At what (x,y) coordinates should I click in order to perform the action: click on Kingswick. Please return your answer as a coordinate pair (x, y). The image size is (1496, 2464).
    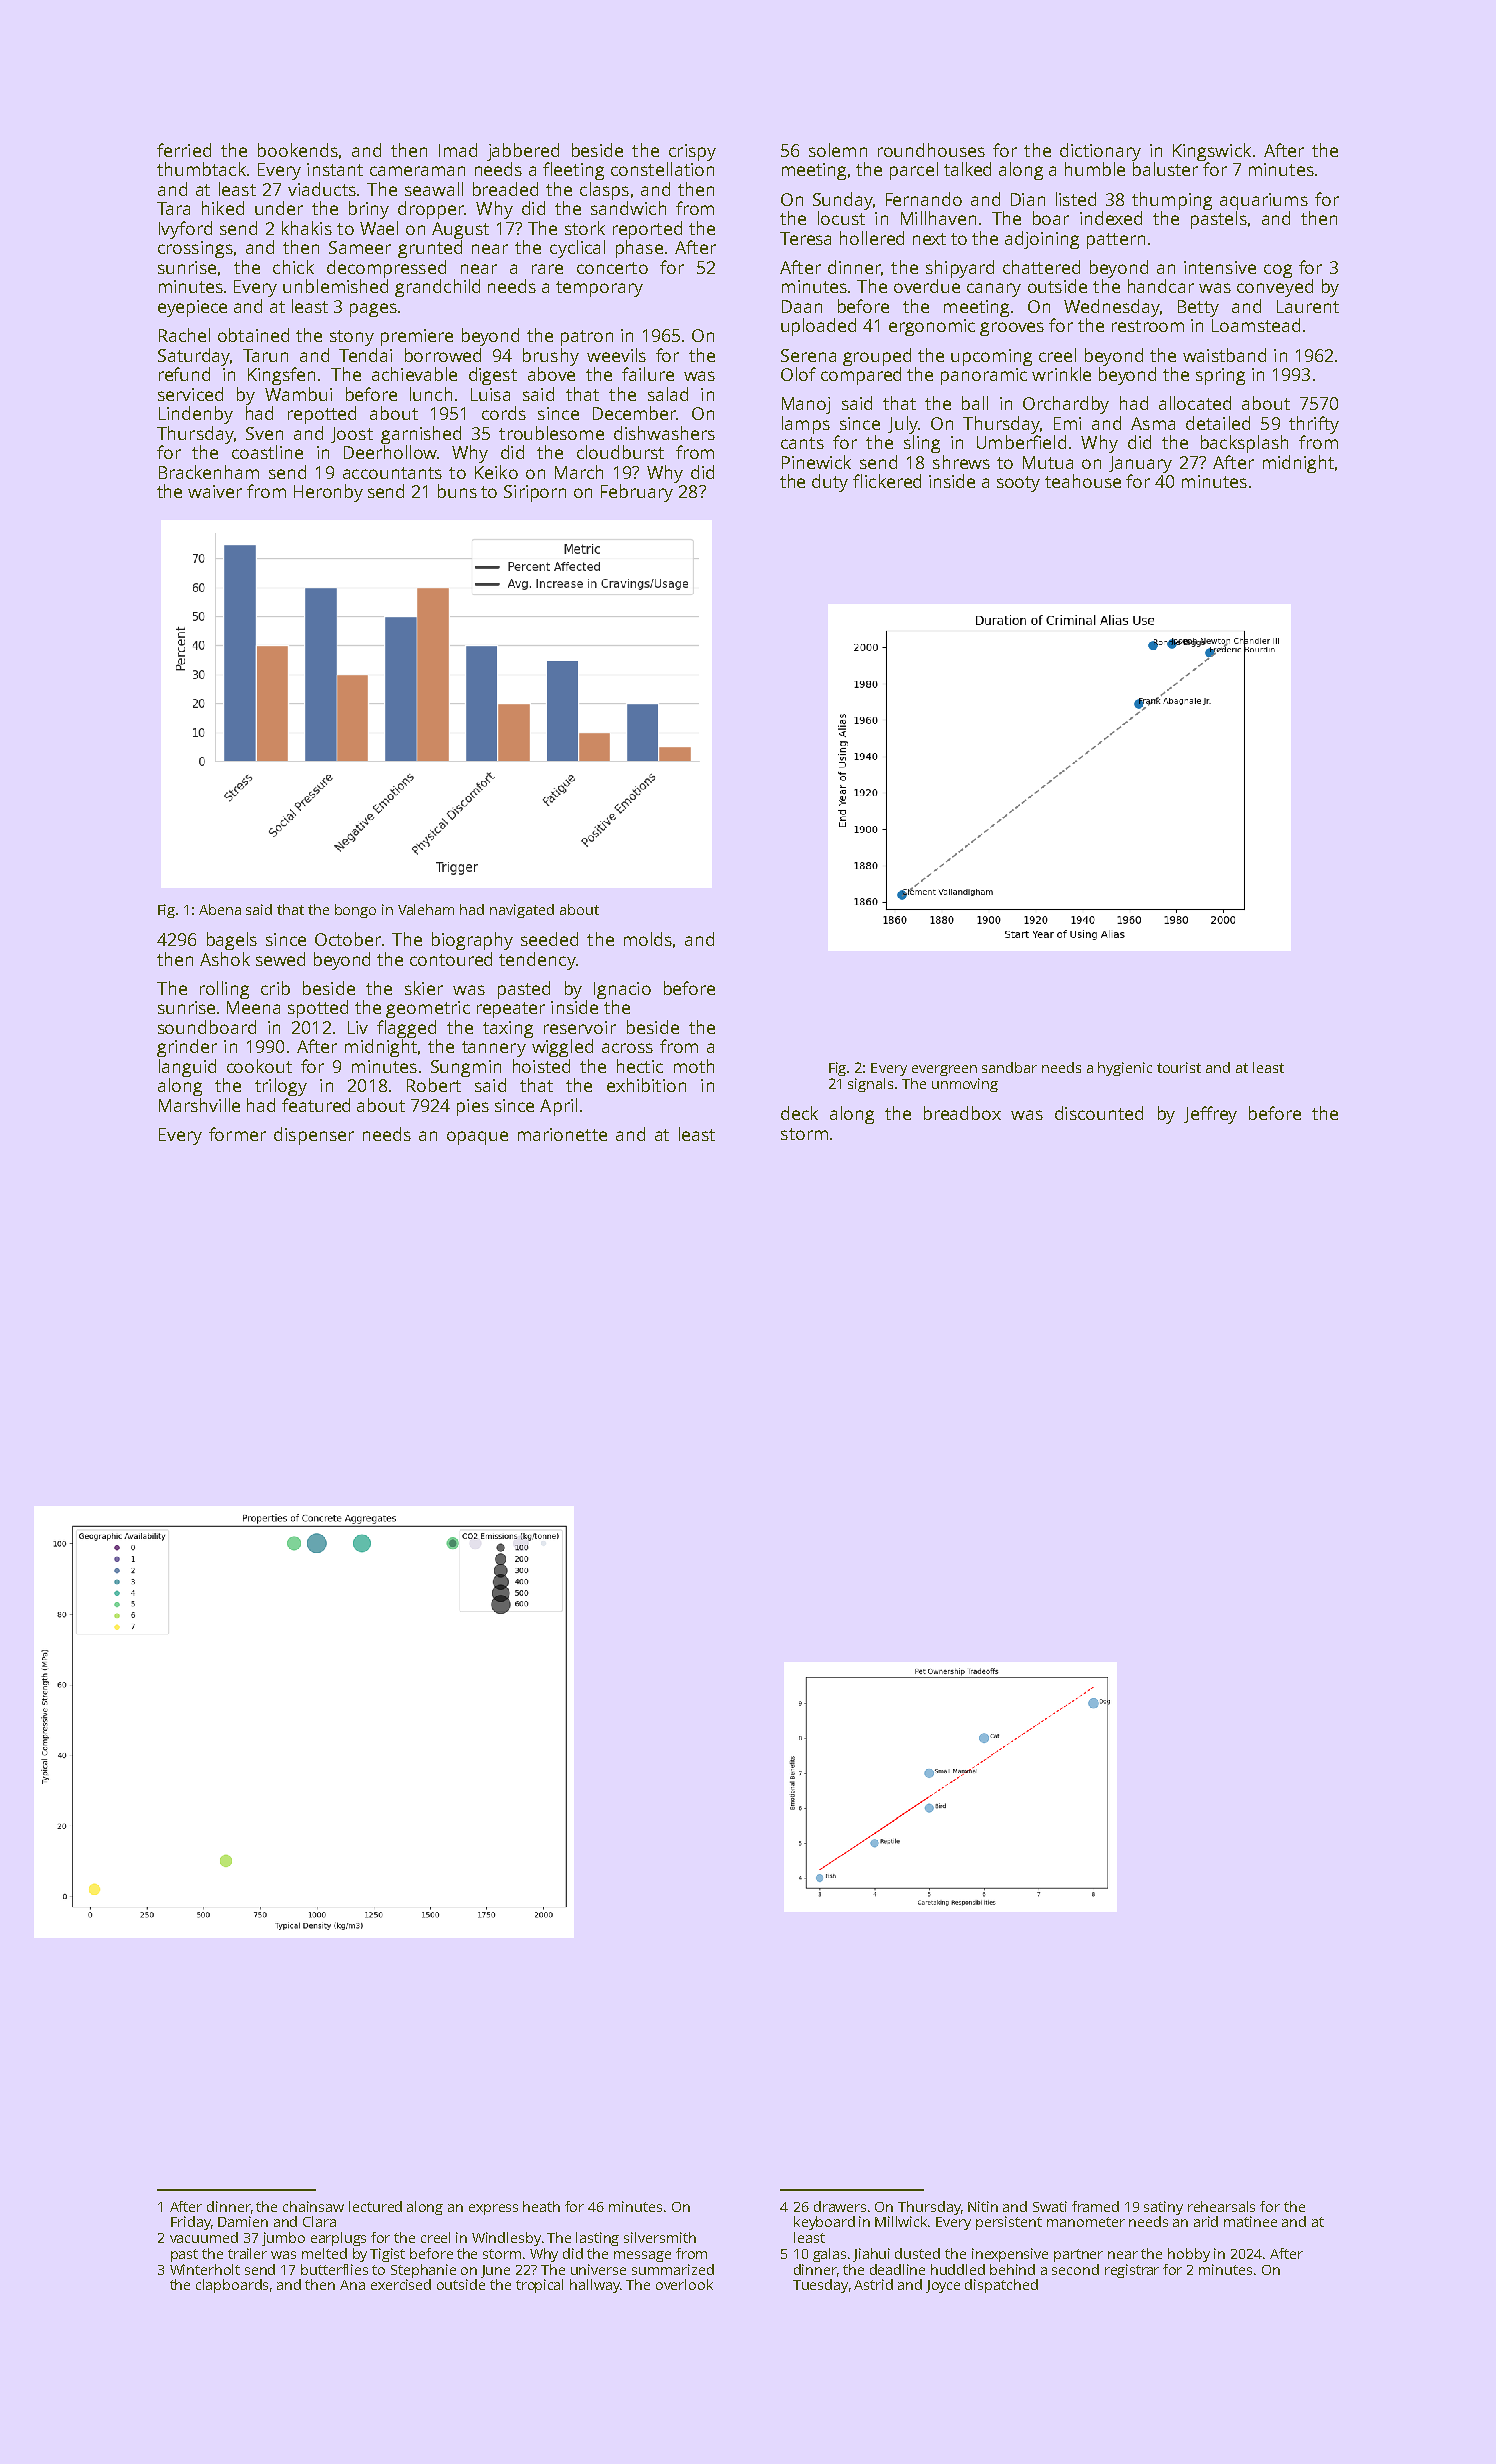
    Looking at the image, I should click on (1212, 152).
